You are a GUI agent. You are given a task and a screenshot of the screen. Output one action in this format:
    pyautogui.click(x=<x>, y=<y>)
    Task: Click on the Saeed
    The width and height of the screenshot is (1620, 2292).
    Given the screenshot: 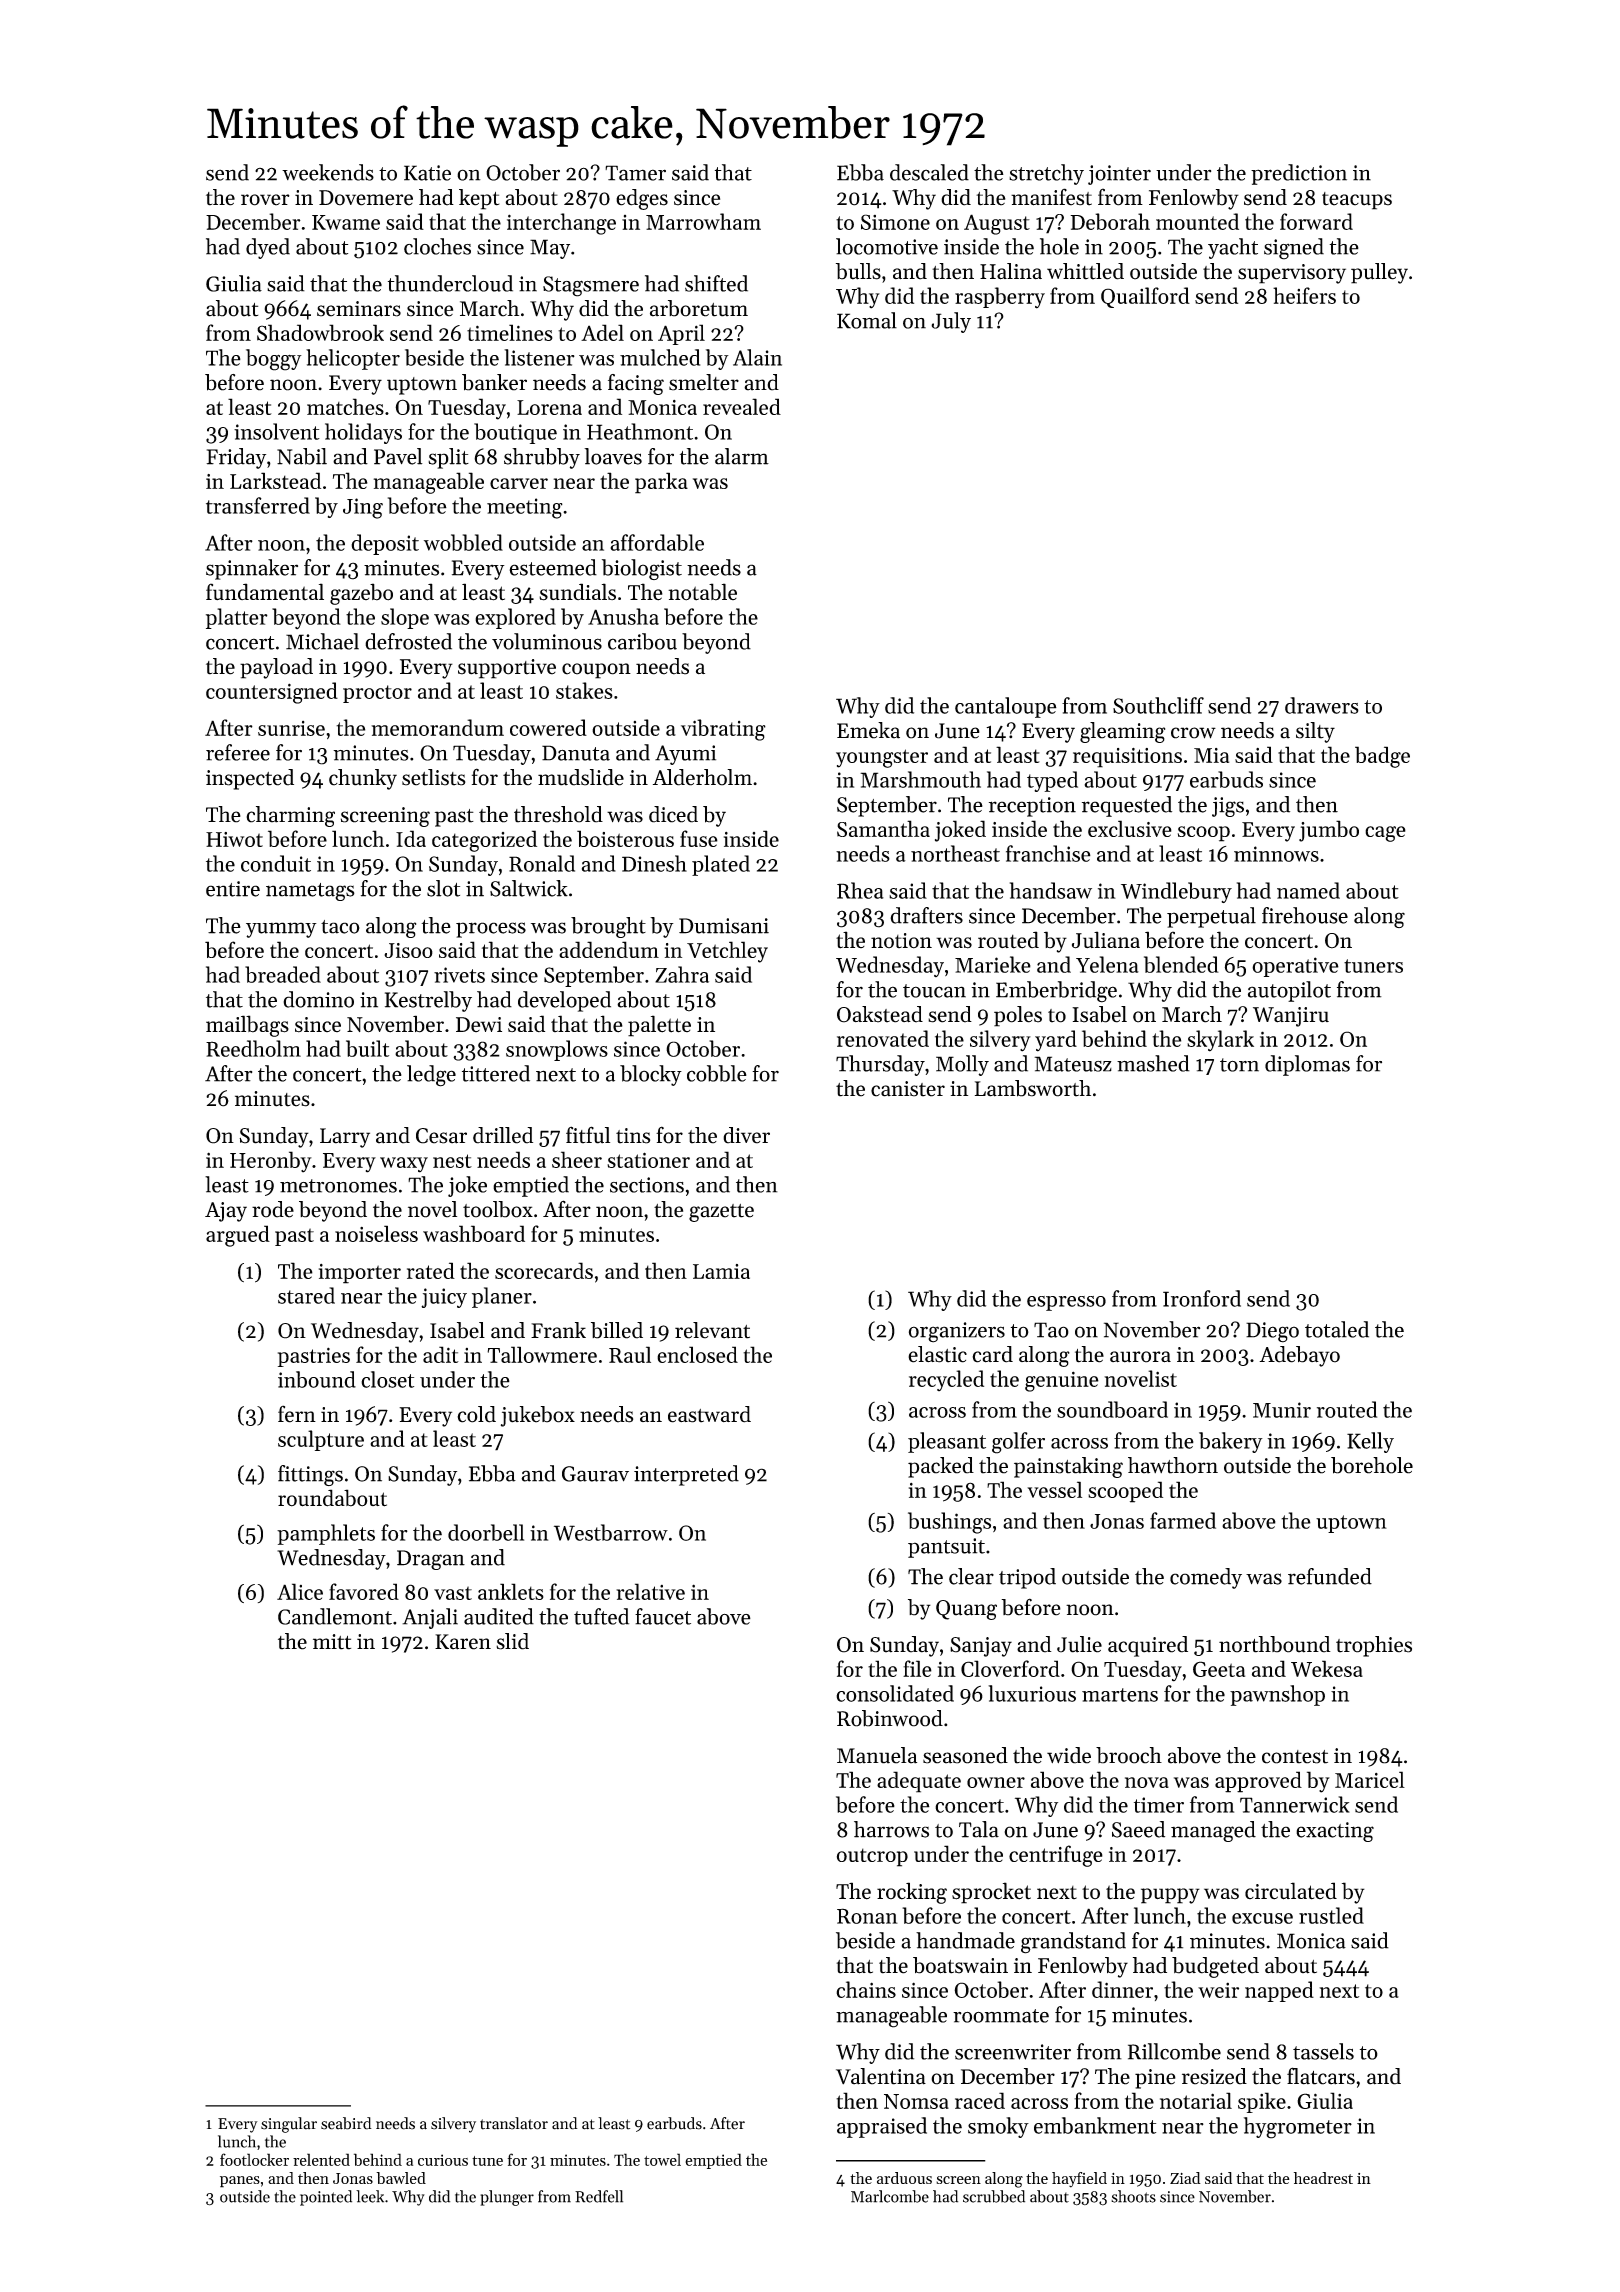 What is the action you would take?
    pyautogui.click(x=1138, y=1829)
